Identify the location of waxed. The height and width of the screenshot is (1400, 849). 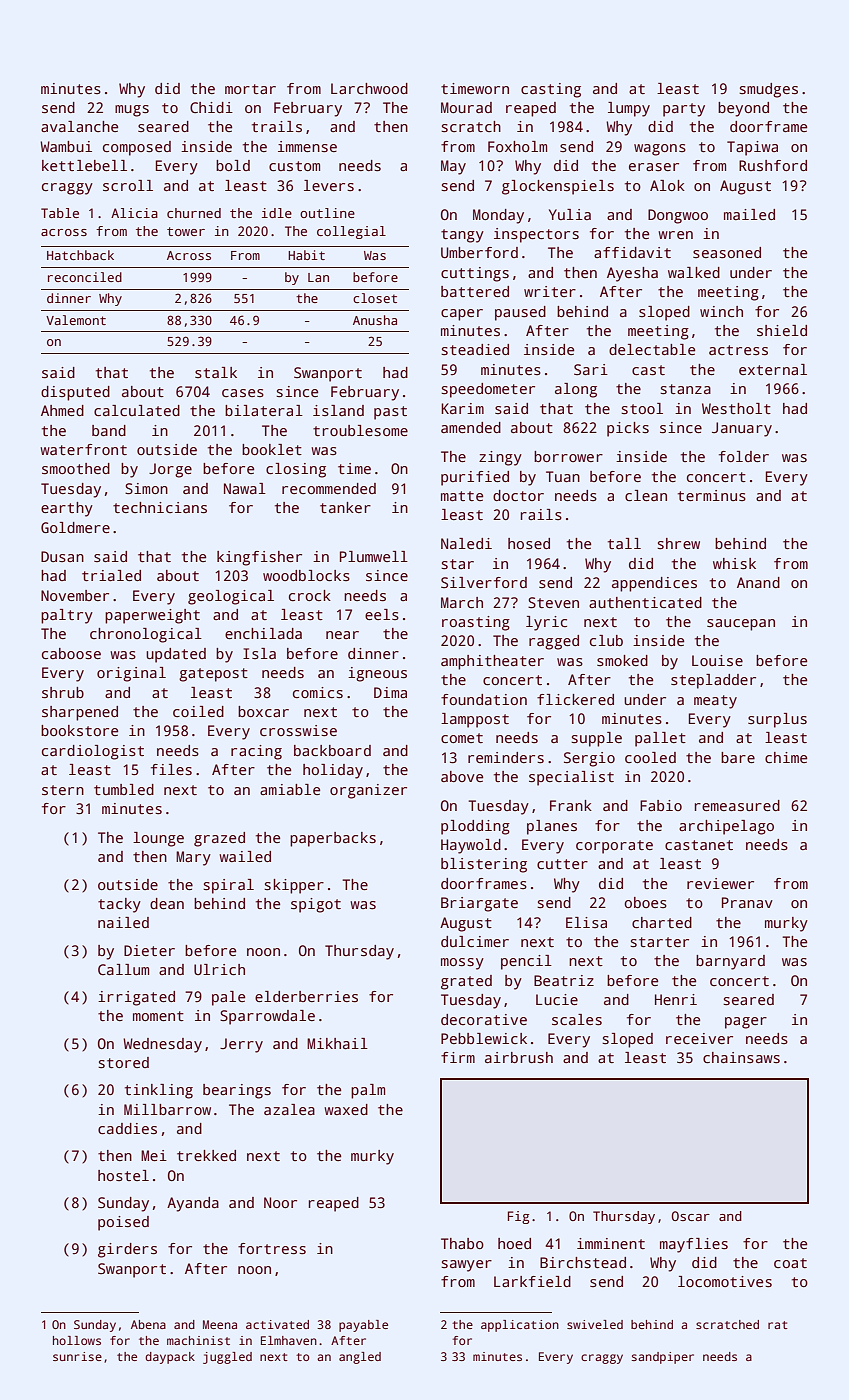
(346, 1109).
